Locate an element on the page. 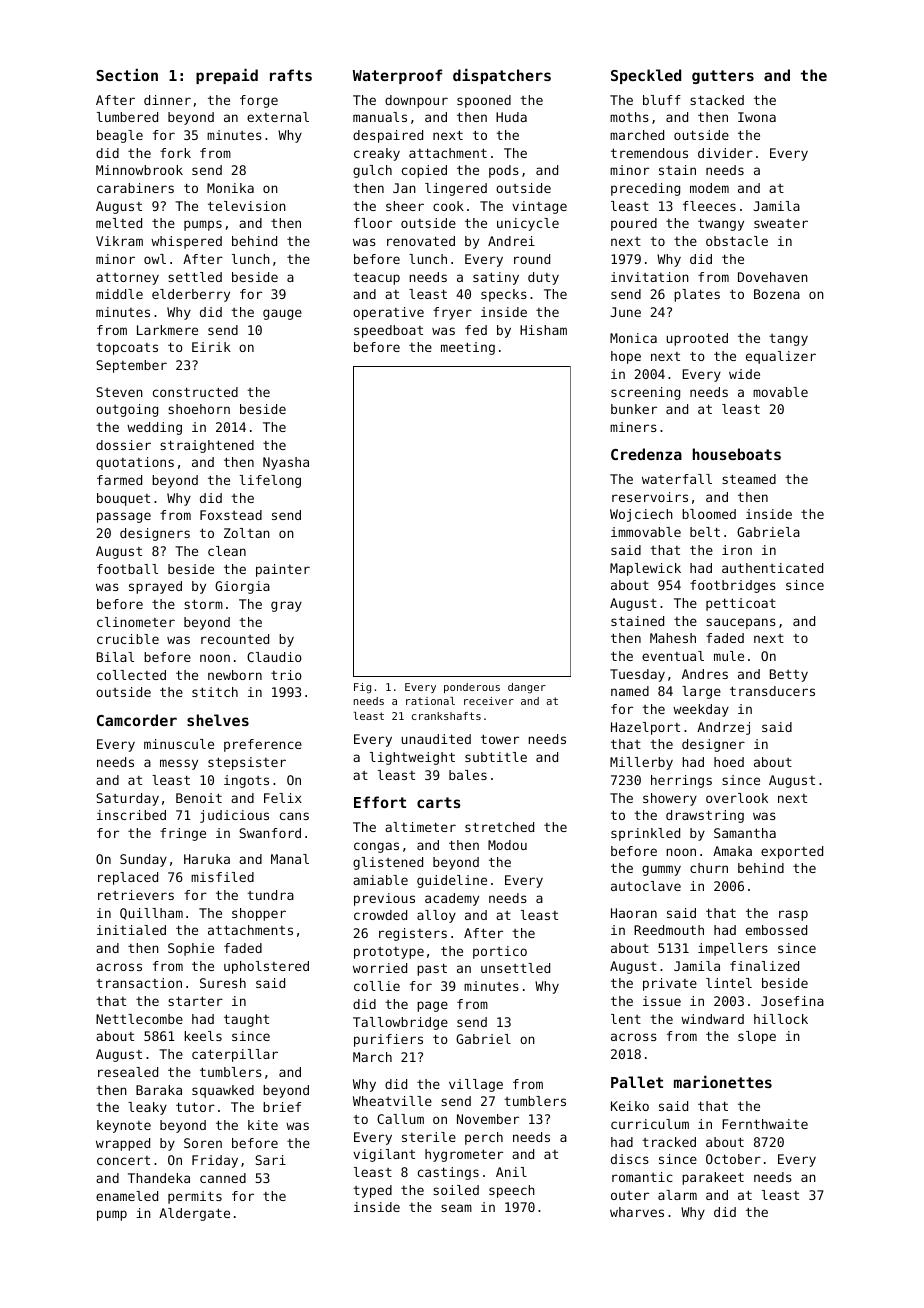 The height and width of the page is (1308, 924). lightweight is located at coordinates (412, 758).
